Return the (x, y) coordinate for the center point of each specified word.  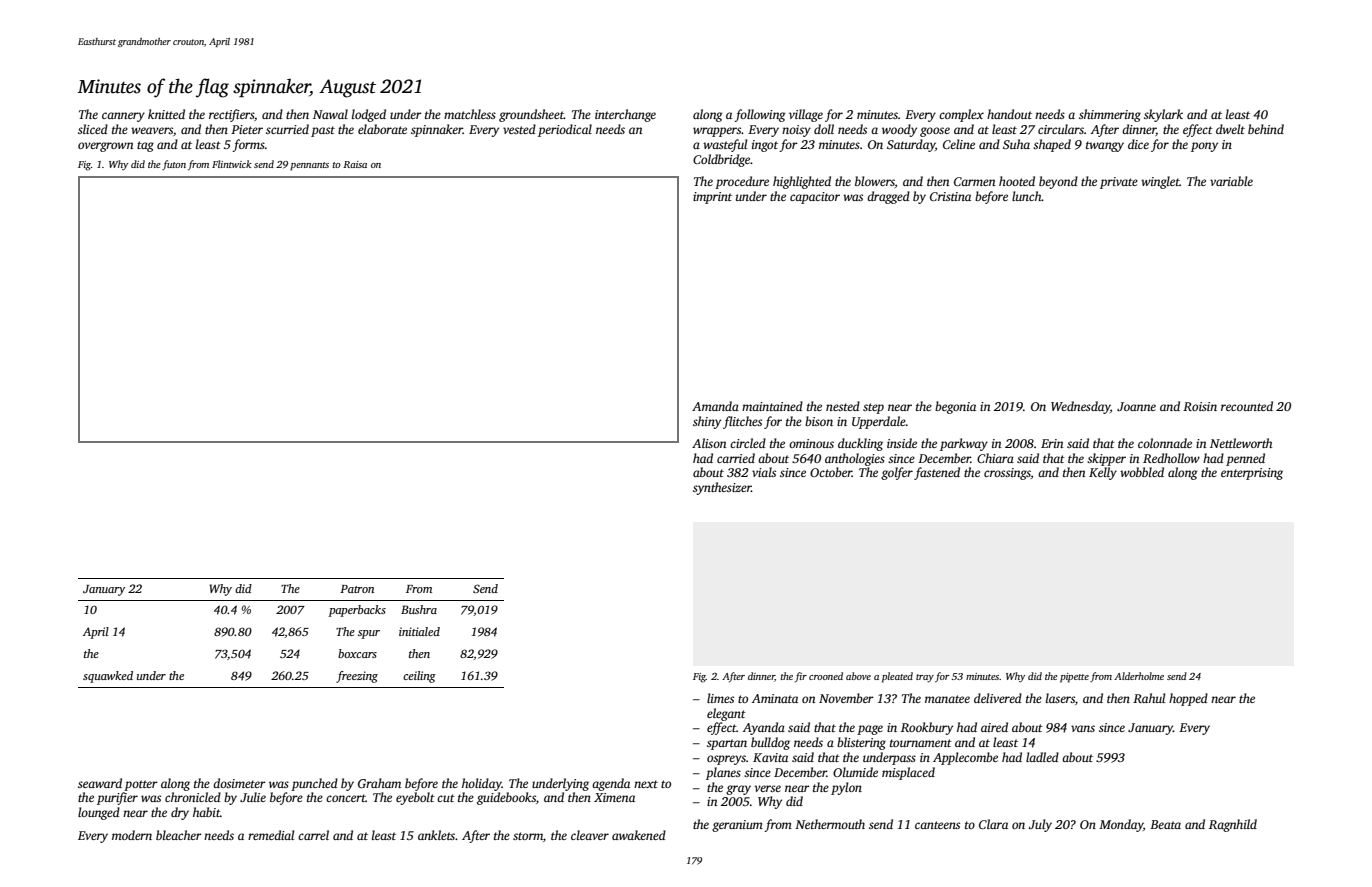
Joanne (1136, 406)
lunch (1027, 196)
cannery (123, 117)
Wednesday (1080, 407)
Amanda (715, 406)
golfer (897, 473)
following (759, 115)
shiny (707, 422)
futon (174, 165)
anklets (436, 835)
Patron (357, 589)
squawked (108, 677)
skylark (1163, 115)
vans (1083, 728)
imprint (712, 198)
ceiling (419, 677)
